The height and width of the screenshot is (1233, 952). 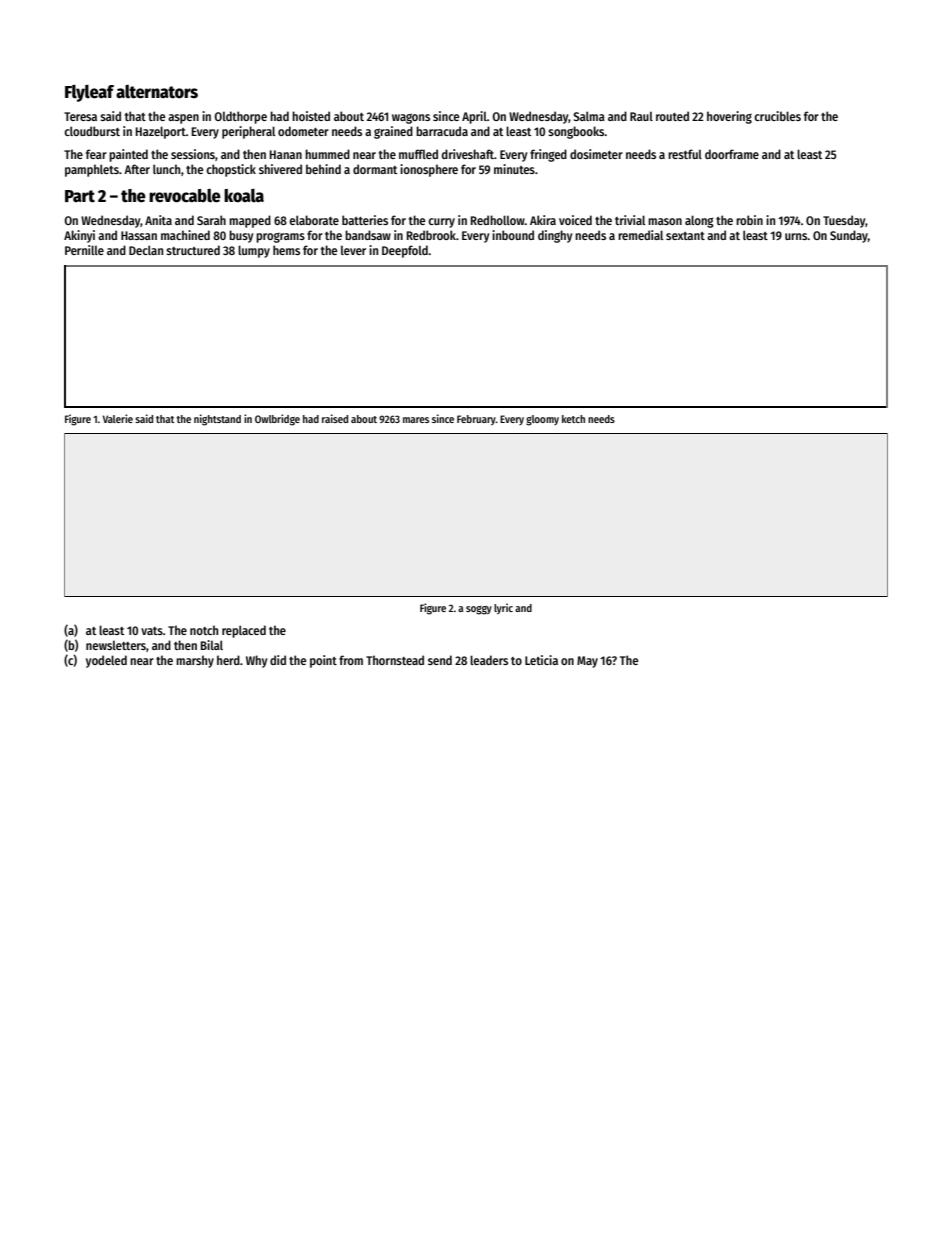 What do you see at coordinates (503, 608) in the screenshot?
I see `lyric` at bounding box center [503, 608].
